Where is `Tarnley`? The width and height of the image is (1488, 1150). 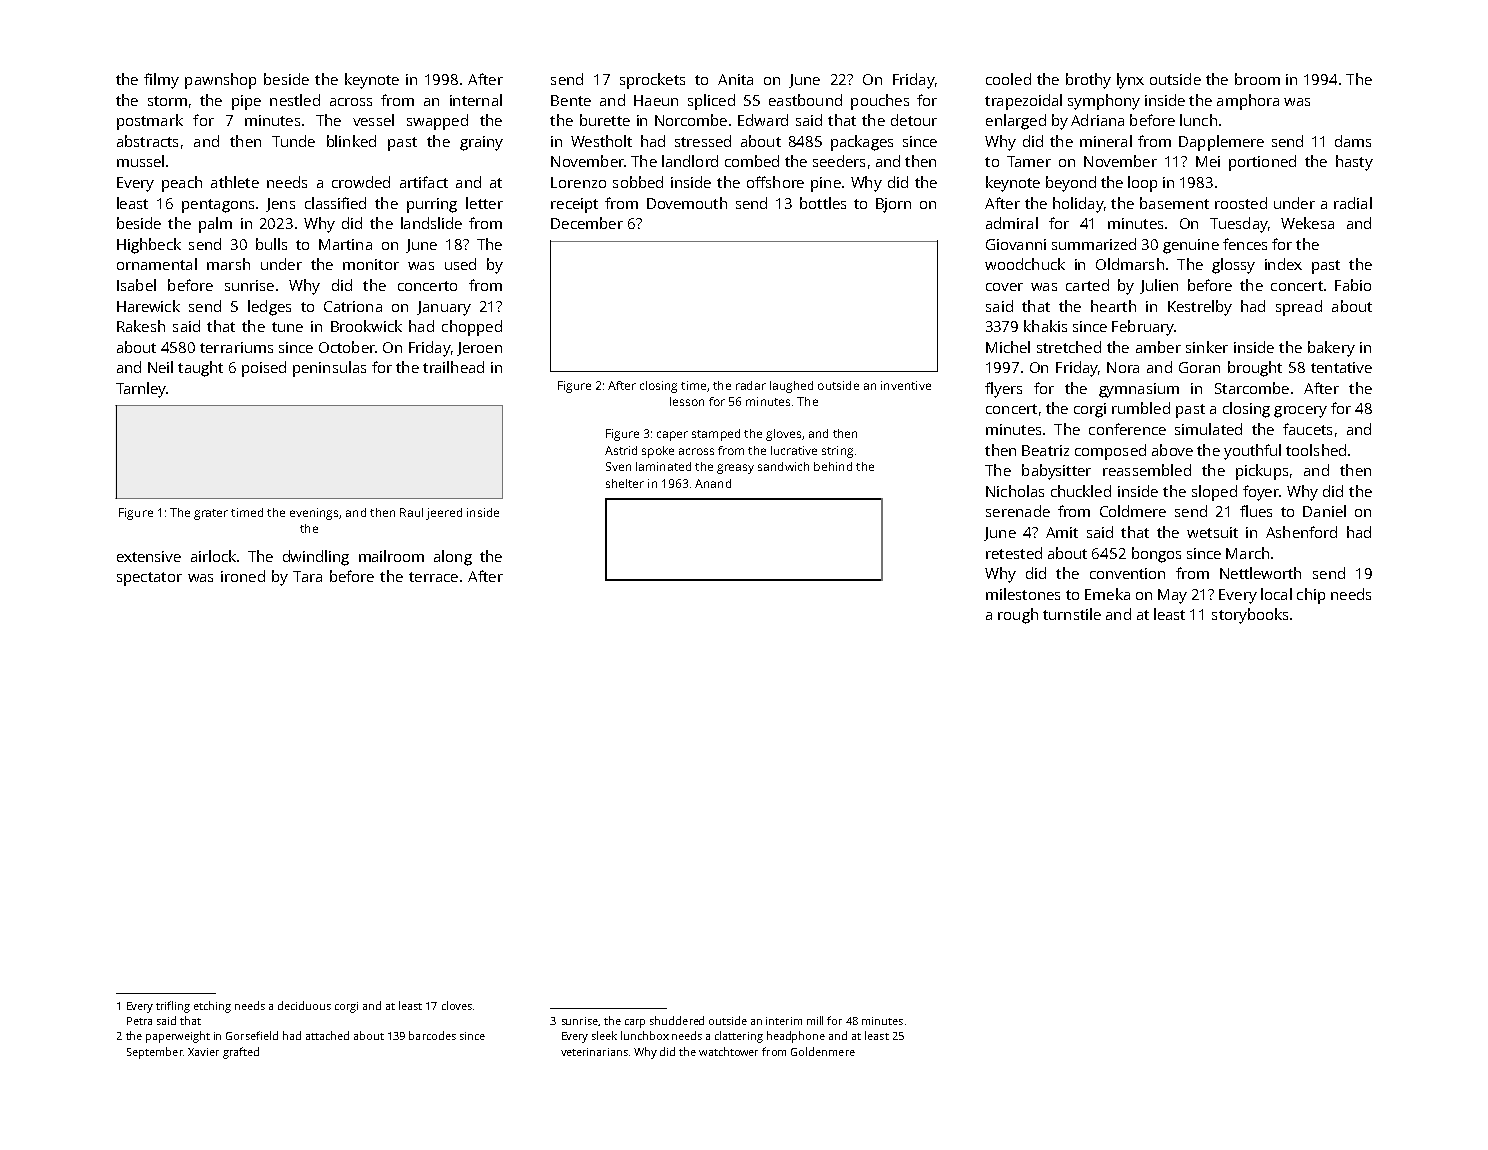 Tarnley is located at coordinates (141, 390).
